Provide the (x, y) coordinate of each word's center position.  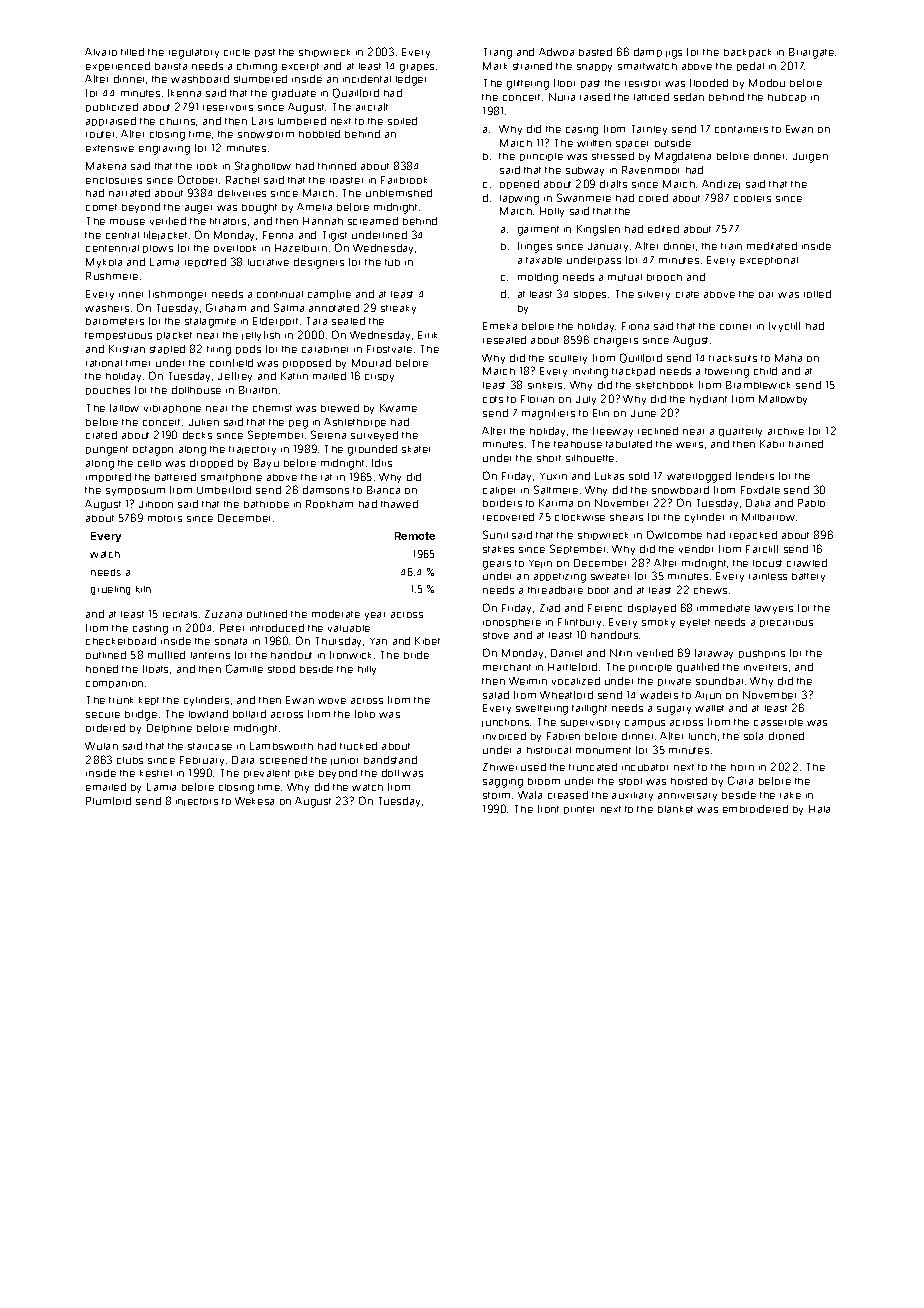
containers (741, 129)
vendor (696, 549)
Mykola (104, 263)
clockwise (580, 517)
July (586, 400)
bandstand (390, 760)
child (765, 371)
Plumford (108, 801)
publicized (112, 107)
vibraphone (172, 409)
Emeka (500, 326)
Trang (498, 53)
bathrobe (266, 504)
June (643, 413)
